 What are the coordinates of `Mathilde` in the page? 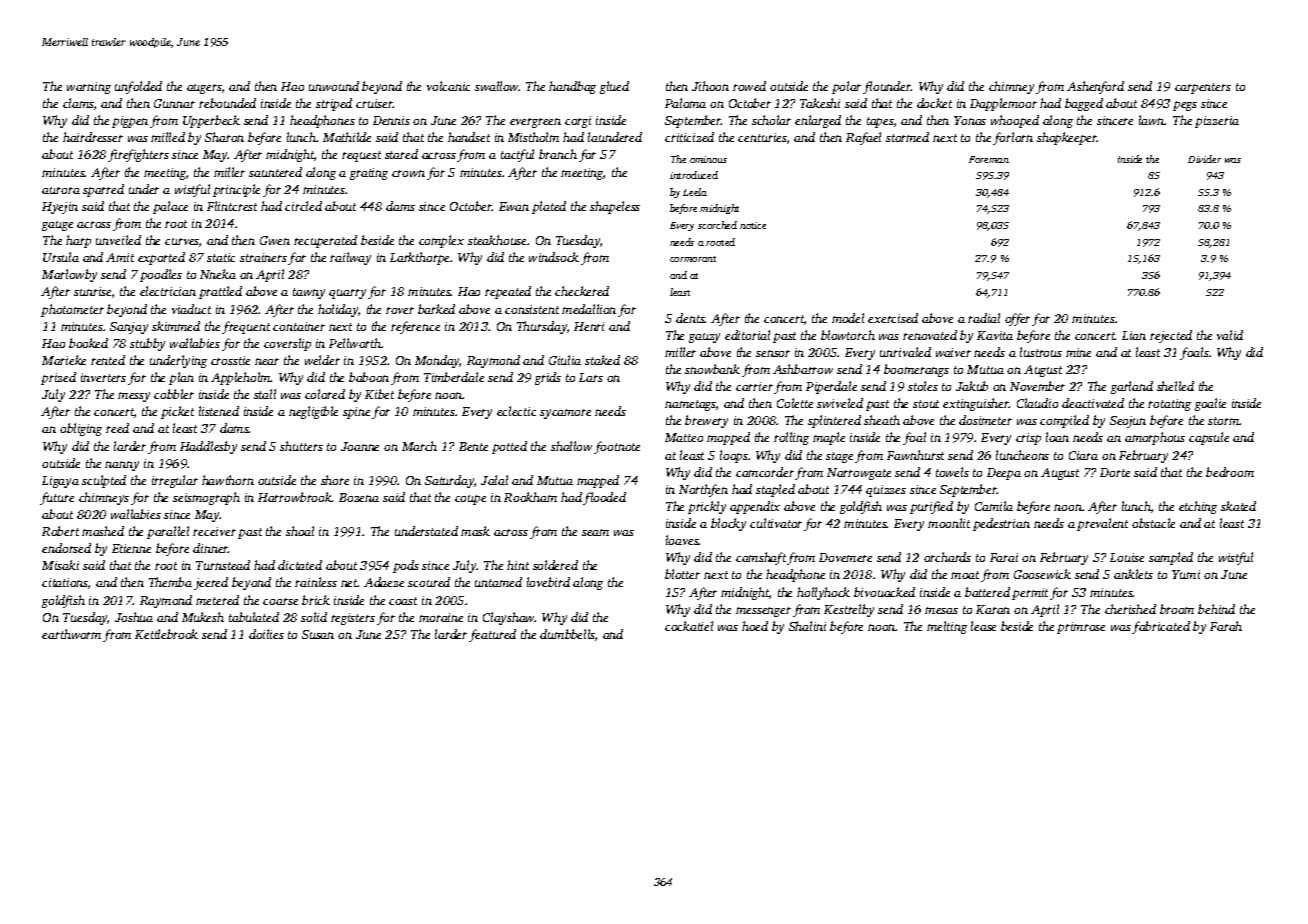 It's located at (347, 137).
